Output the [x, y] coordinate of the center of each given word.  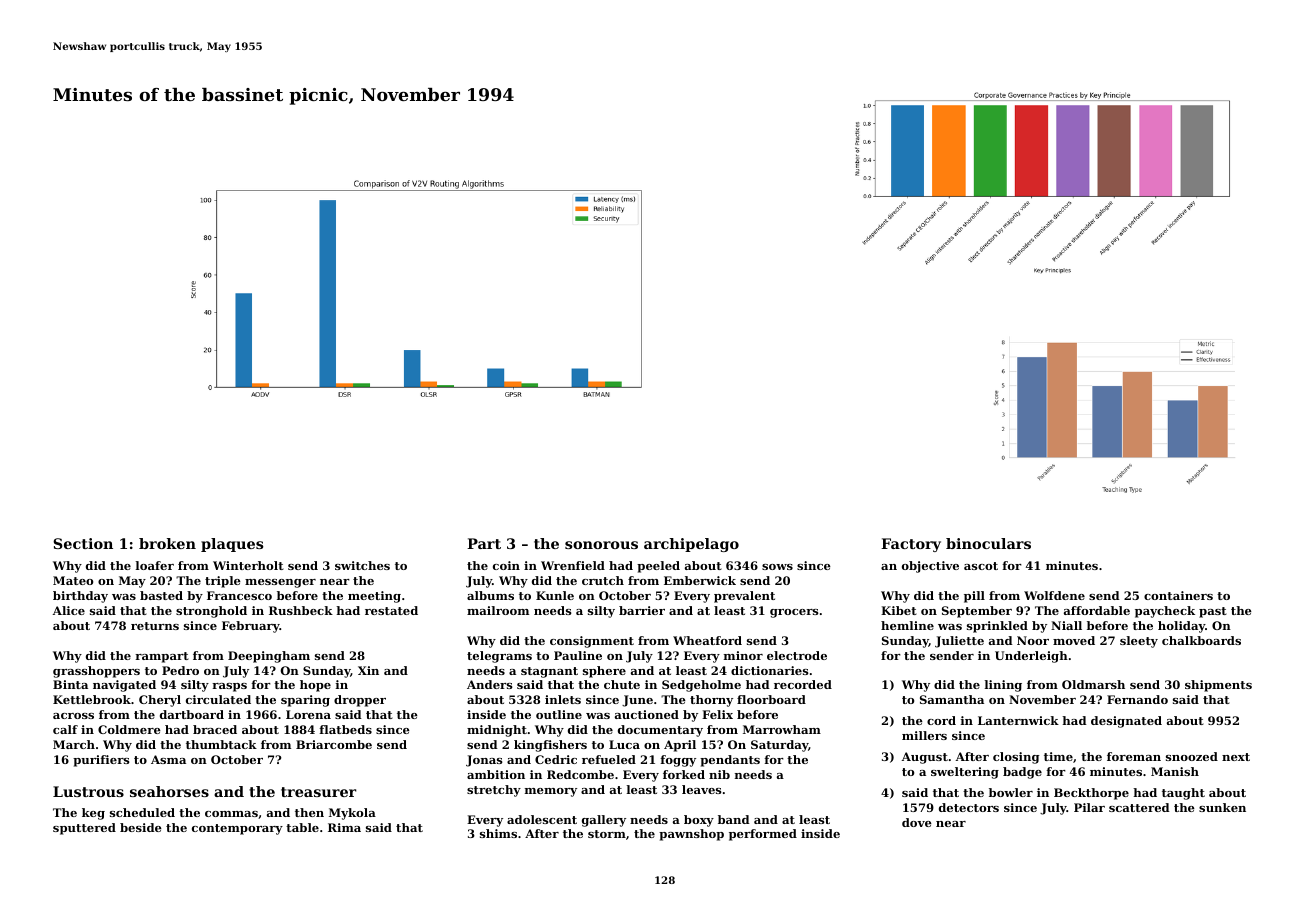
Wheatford [707, 640]
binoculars [988, 543]
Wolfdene [1054, 595]
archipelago [691, 545]
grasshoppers [96, 672]
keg [93, 814]
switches [362, 565]
